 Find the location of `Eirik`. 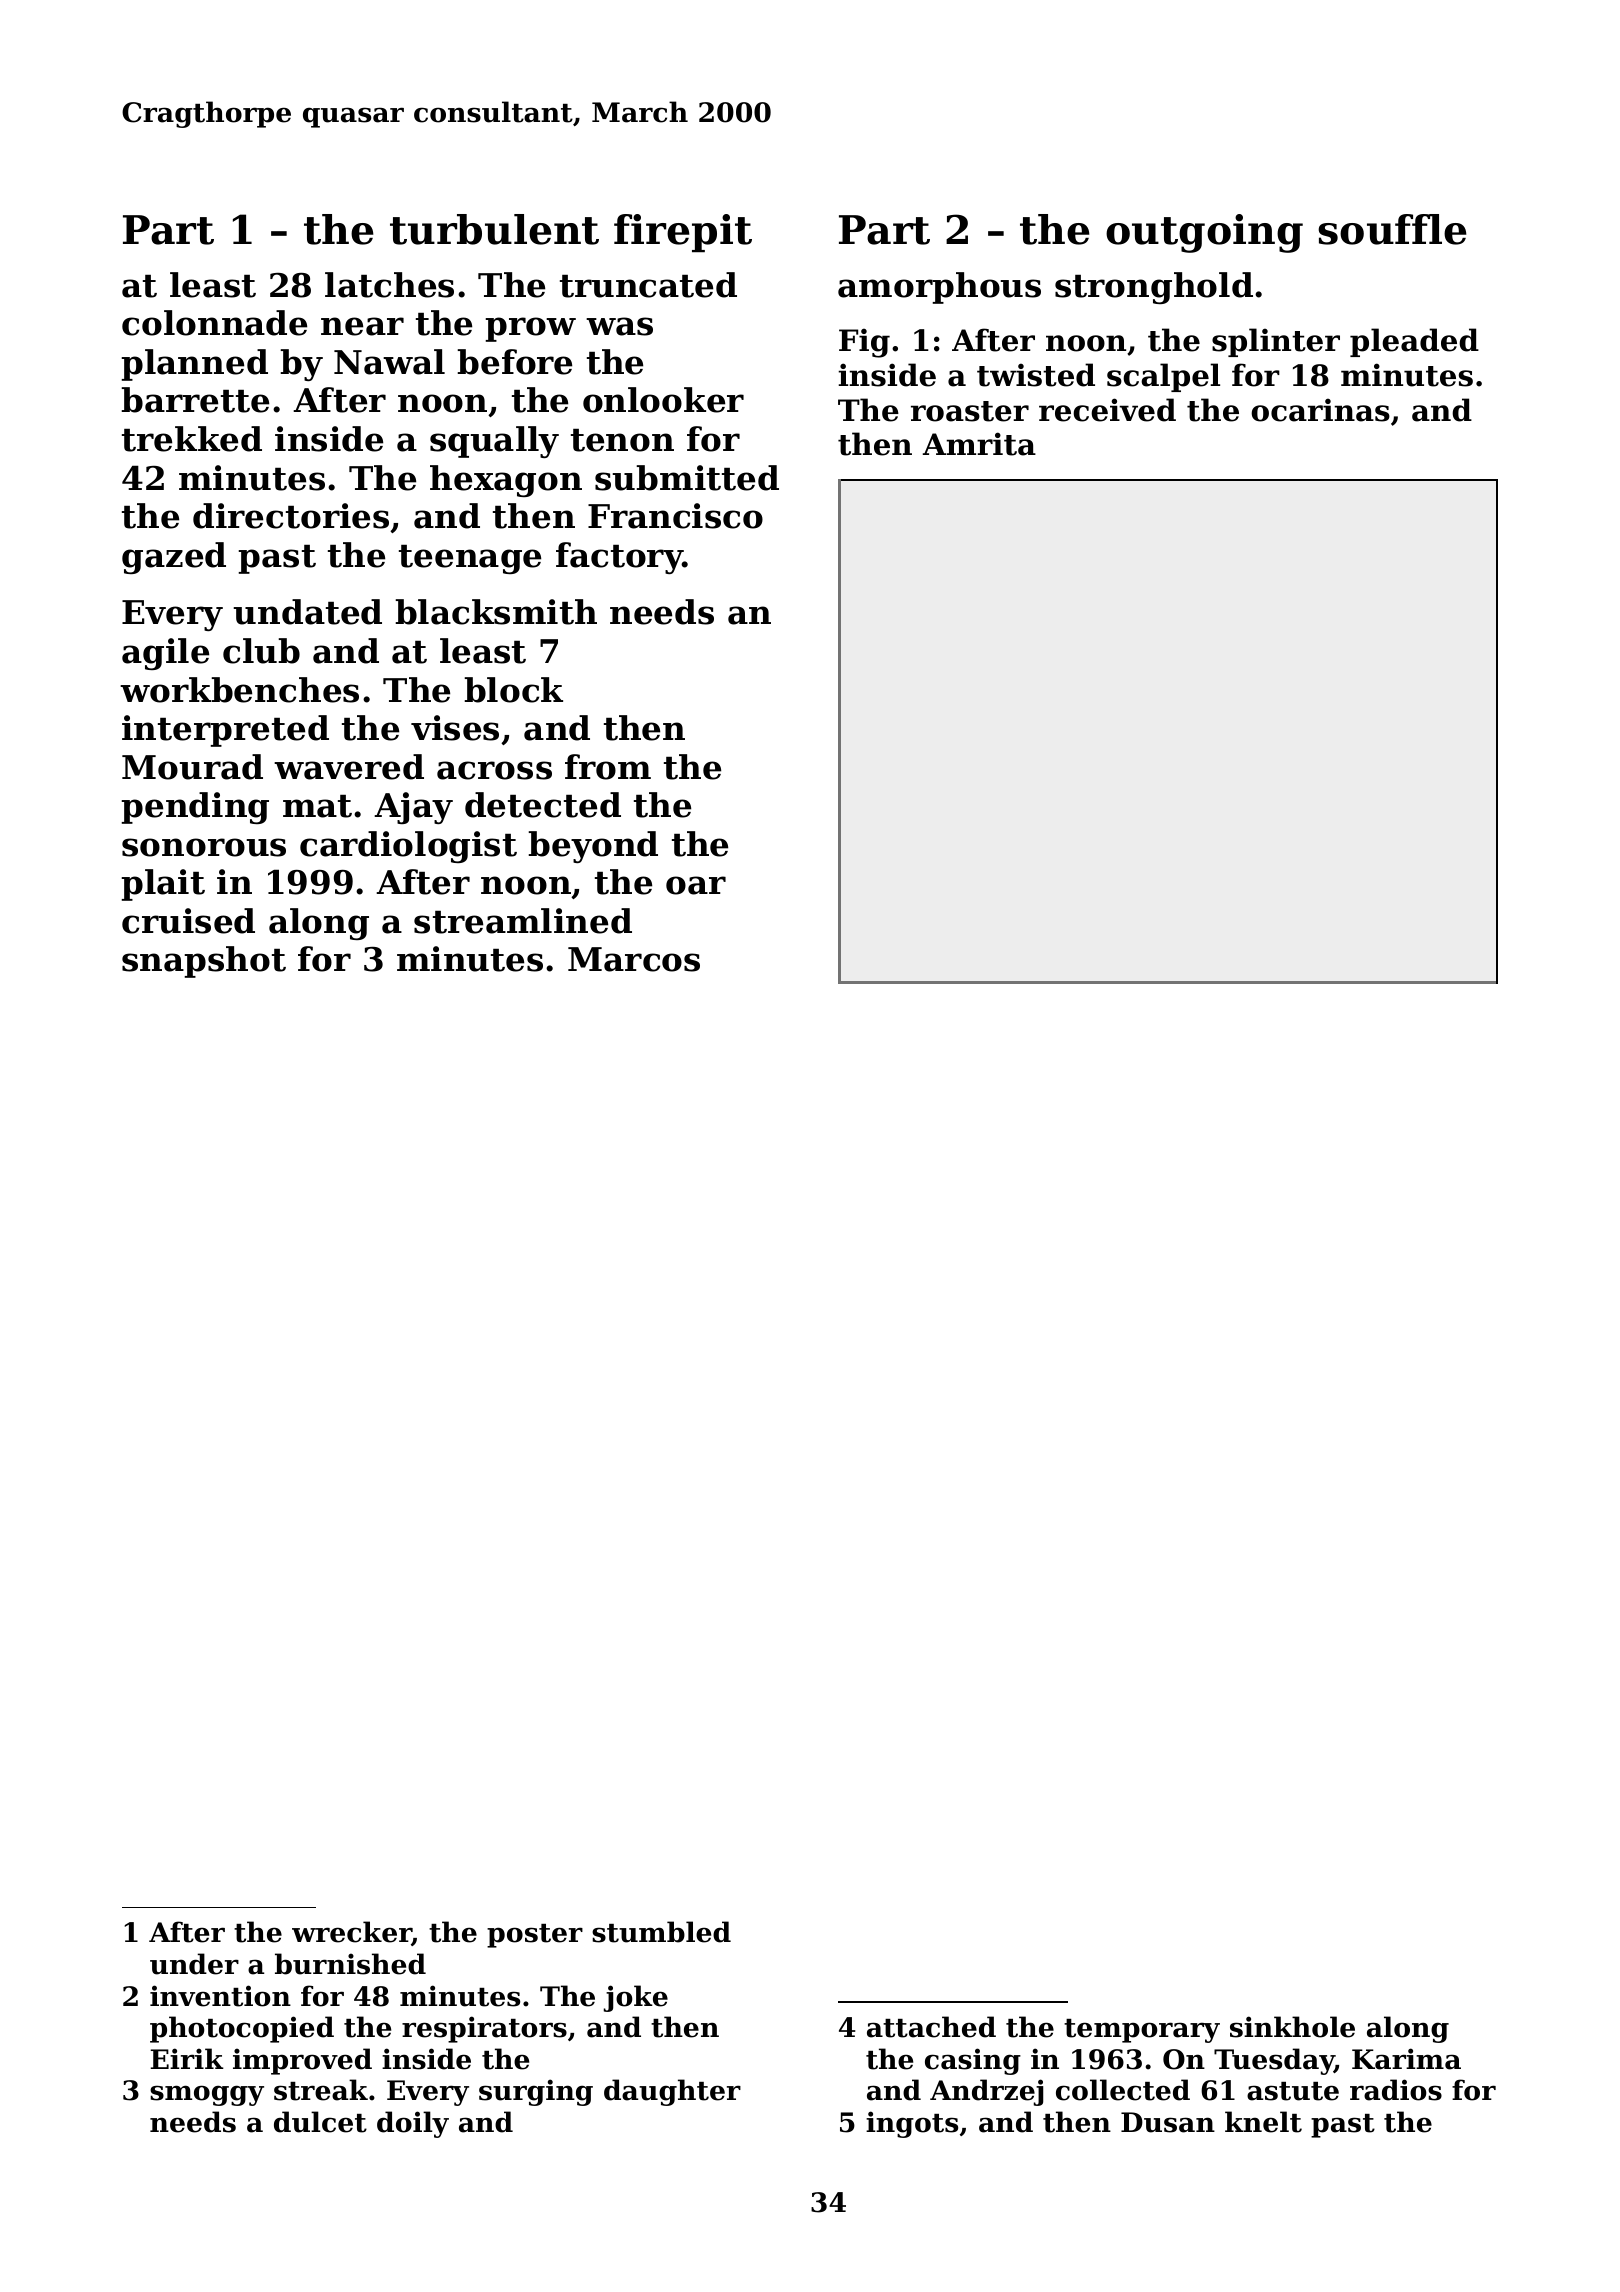

Eirik is located at coordinates (187, 2058).
